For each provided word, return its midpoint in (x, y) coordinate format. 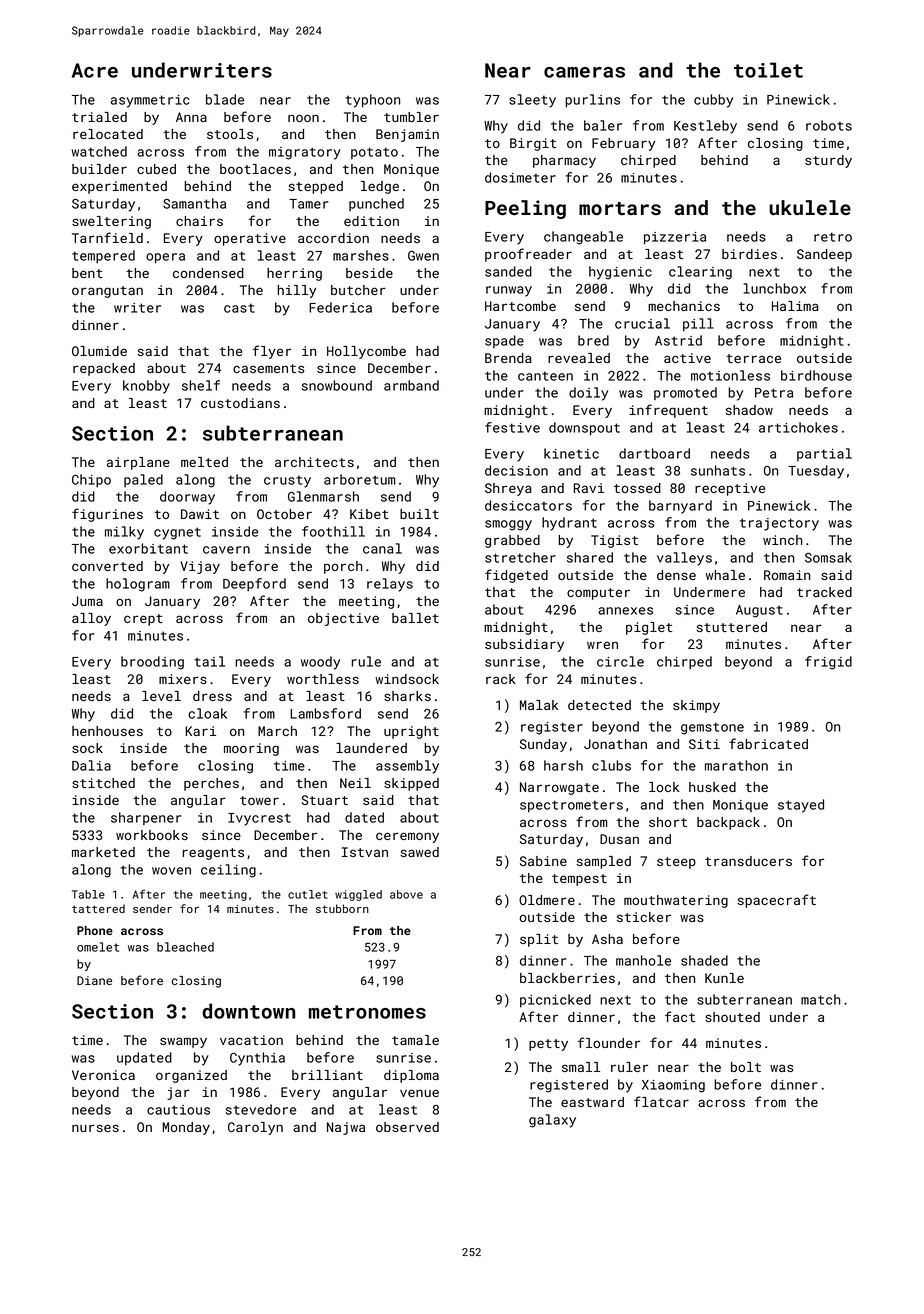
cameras (584, 72)
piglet (649, 628)
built (419, 514)
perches (211, 784)
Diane (94, 980)
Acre (95, 70)
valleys (684, 559)
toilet (768, 70)
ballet (415, 618)
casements (268, 368)
